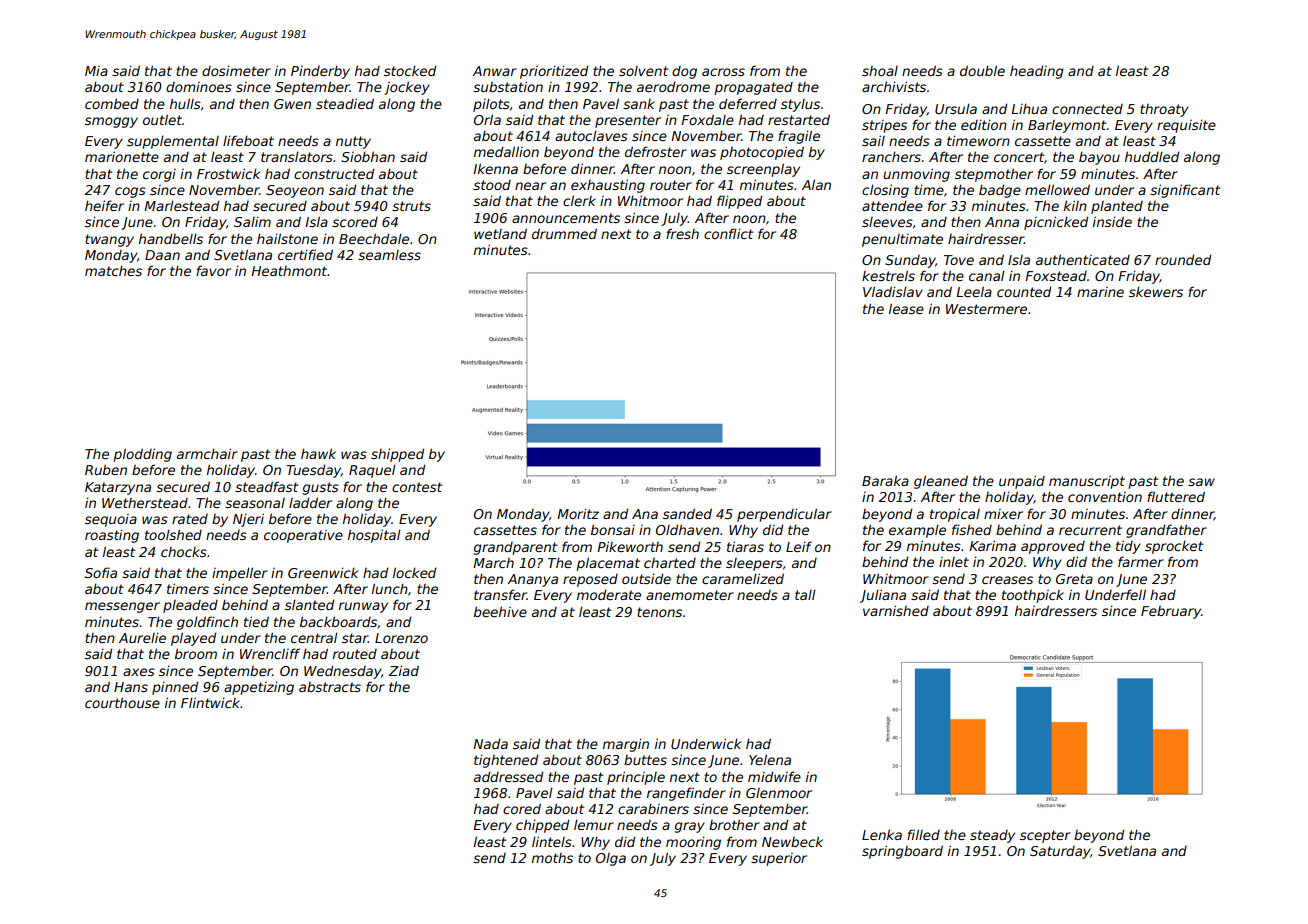 This screenshot has width=1308, height=924. I want to click on lintels, so click(552, 841).
